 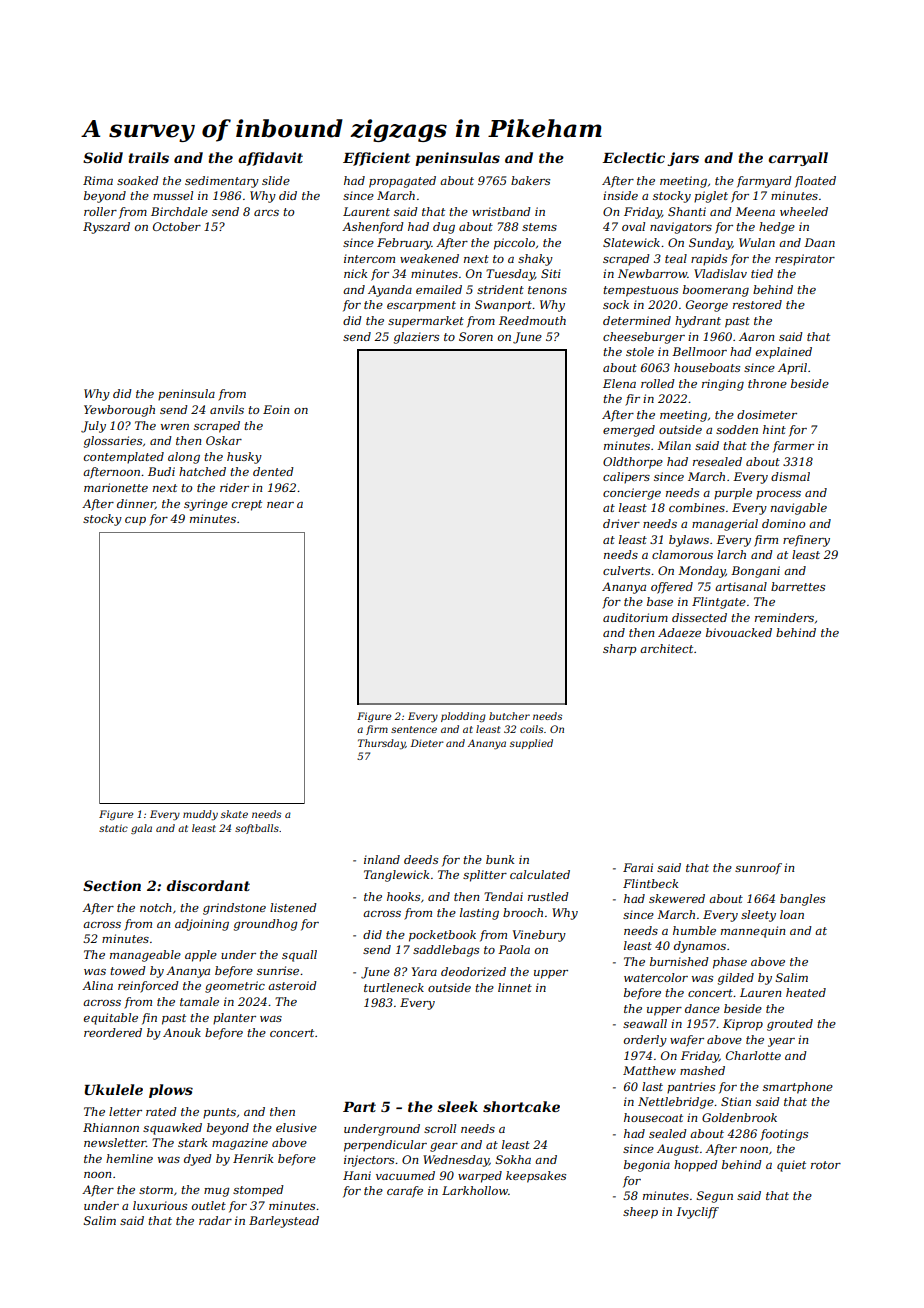 What do you see at coordinates (280, 505) in the document?
I see `near` at bounding box center [280, 505].
